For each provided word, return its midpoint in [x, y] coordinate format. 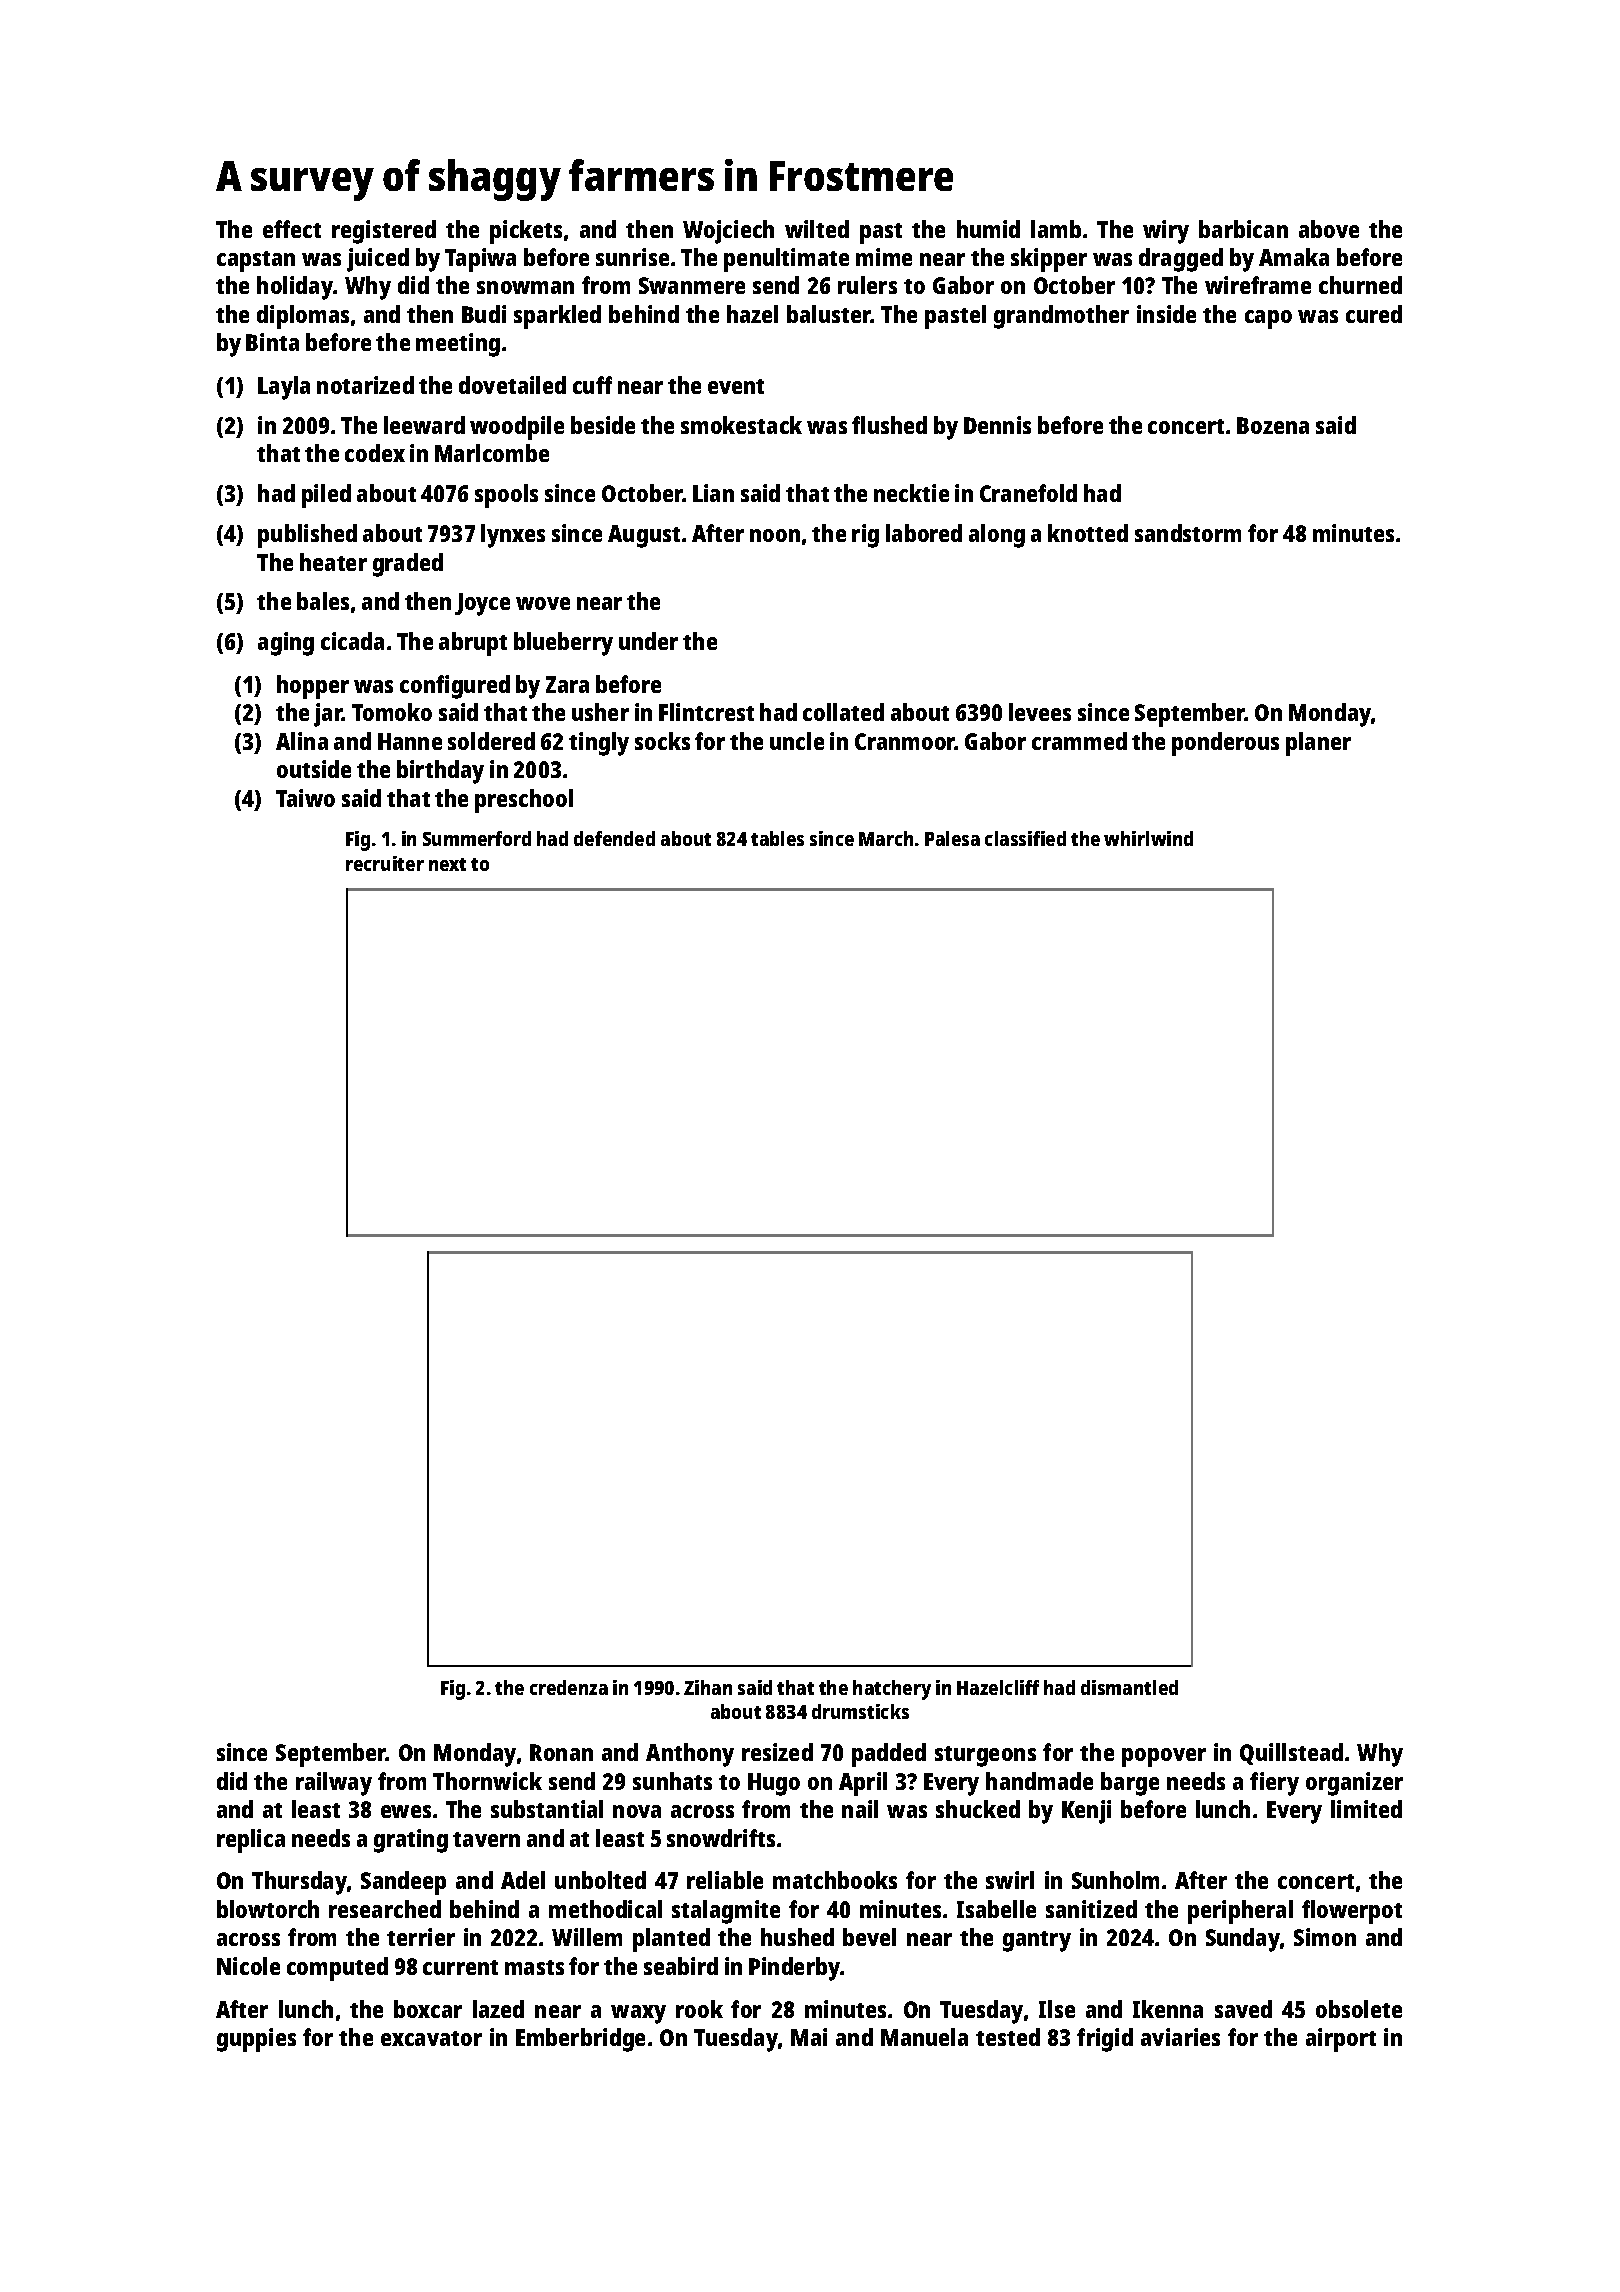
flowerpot [1352, 1912]
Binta [272, 342]
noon [775, 535]
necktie [911, 493]
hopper [313, 687]
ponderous [1225, 744]
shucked [978, 1809]
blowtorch [268, 1909]
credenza [569, 1687]
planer [1318, 744]
